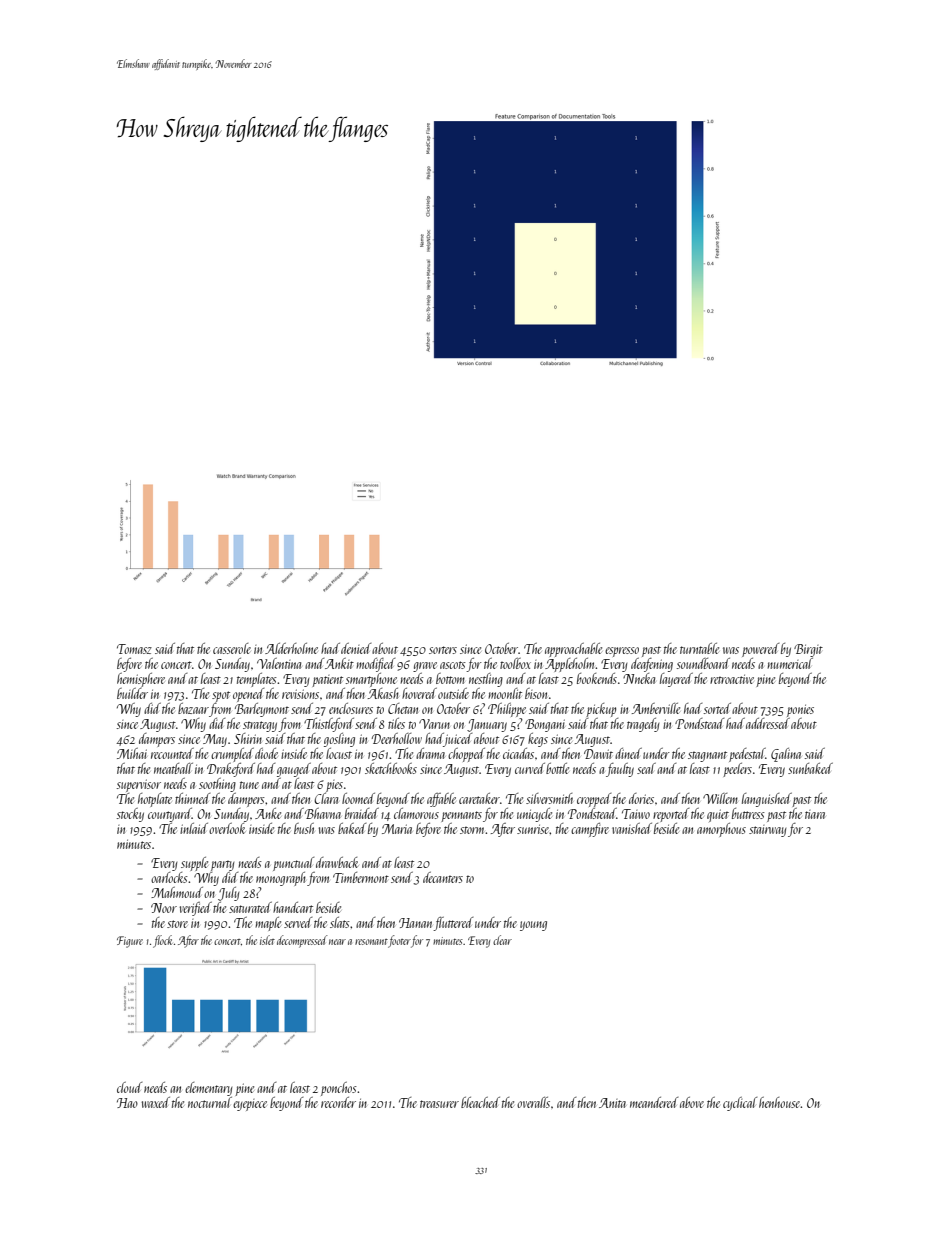 This screenshot has height=1233, width=952. What do you see at coordinates (399, 941) in the screenshot?
I see `footer` at bounding box center [399, 941].
